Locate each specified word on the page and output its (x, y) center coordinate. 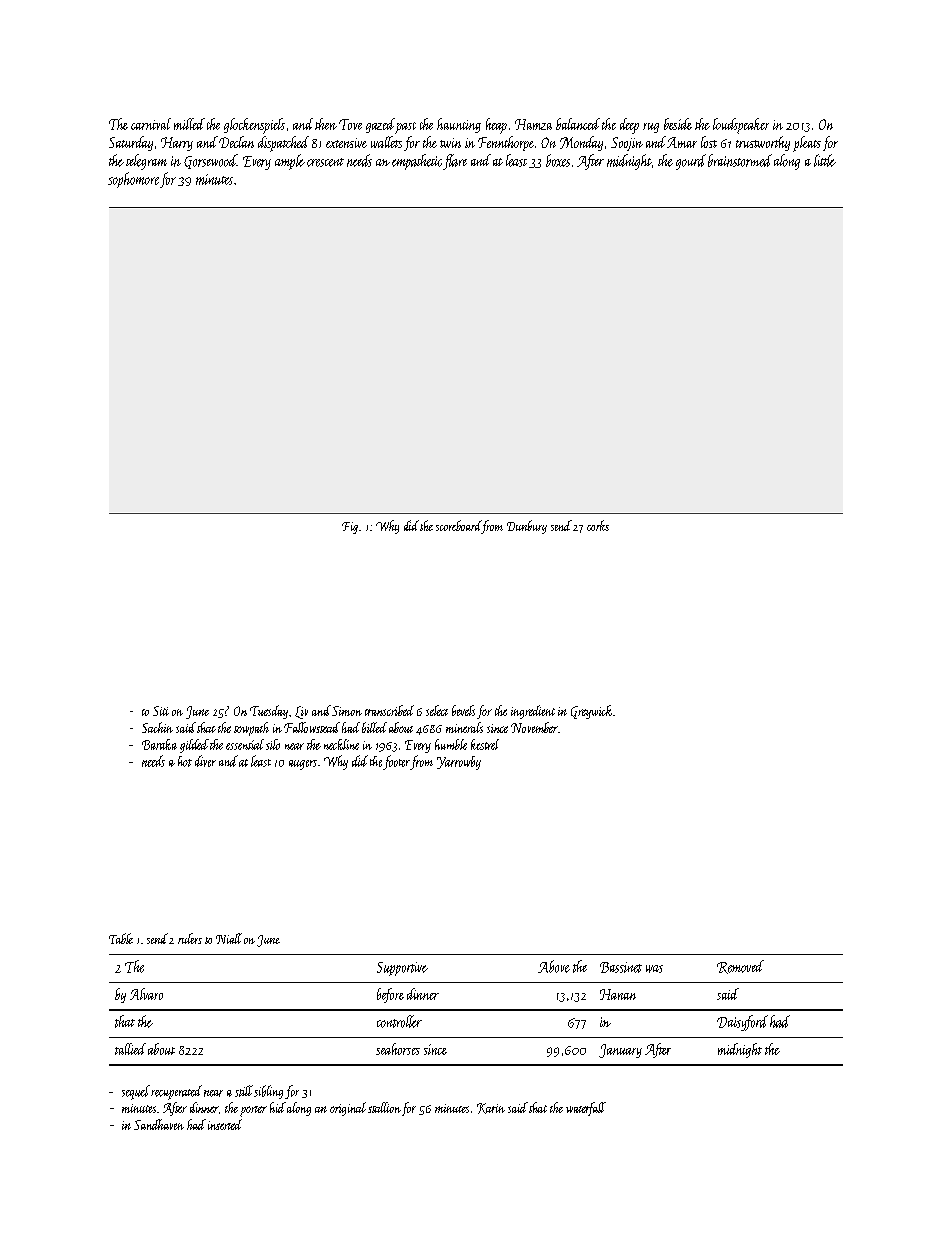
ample (290, 162)
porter (253, 1111)
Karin (491, 1108)
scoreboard (459, 527)
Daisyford (742, 1023)
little (825, 160)
